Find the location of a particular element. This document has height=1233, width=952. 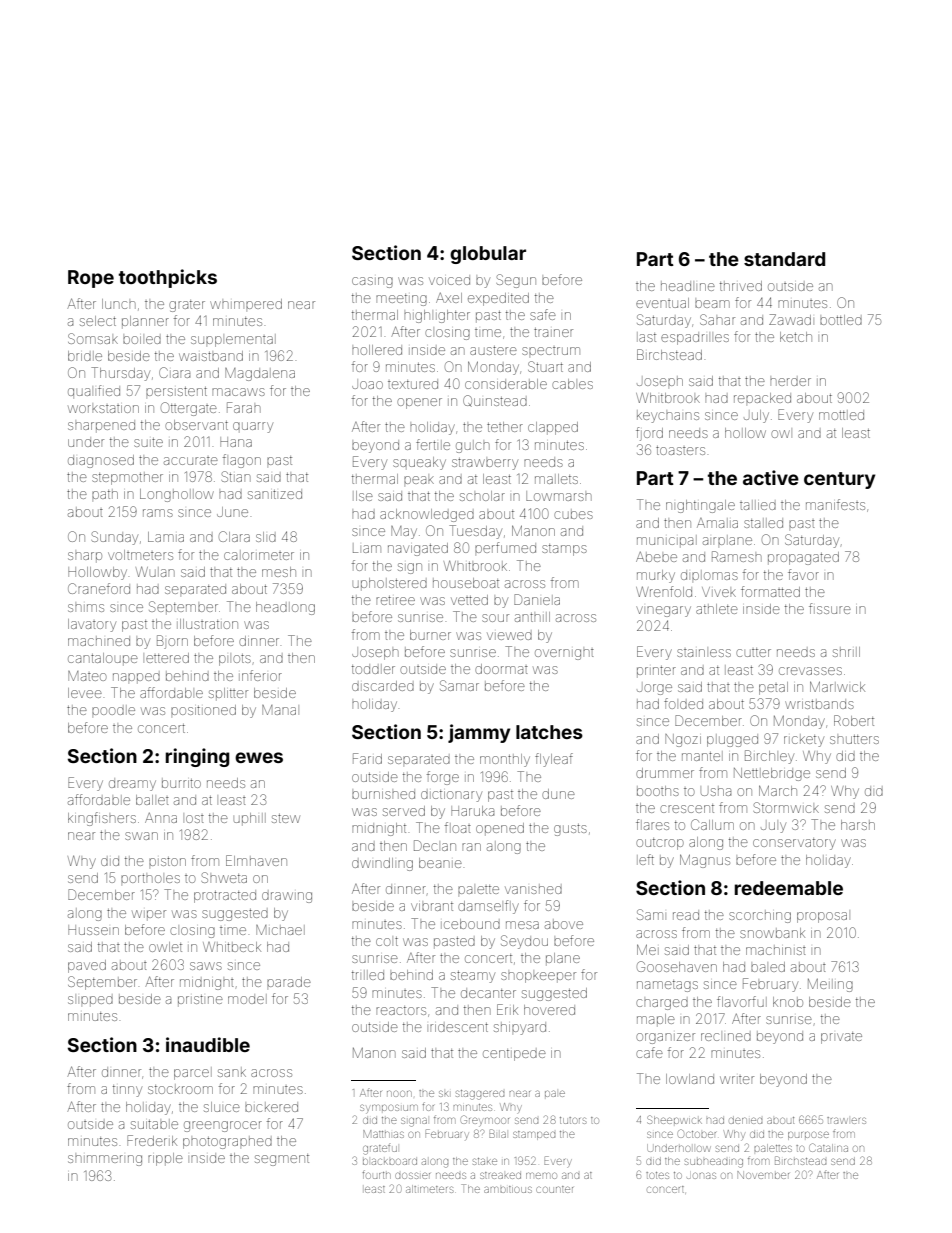

casing is located at coordinates (372, 282).
